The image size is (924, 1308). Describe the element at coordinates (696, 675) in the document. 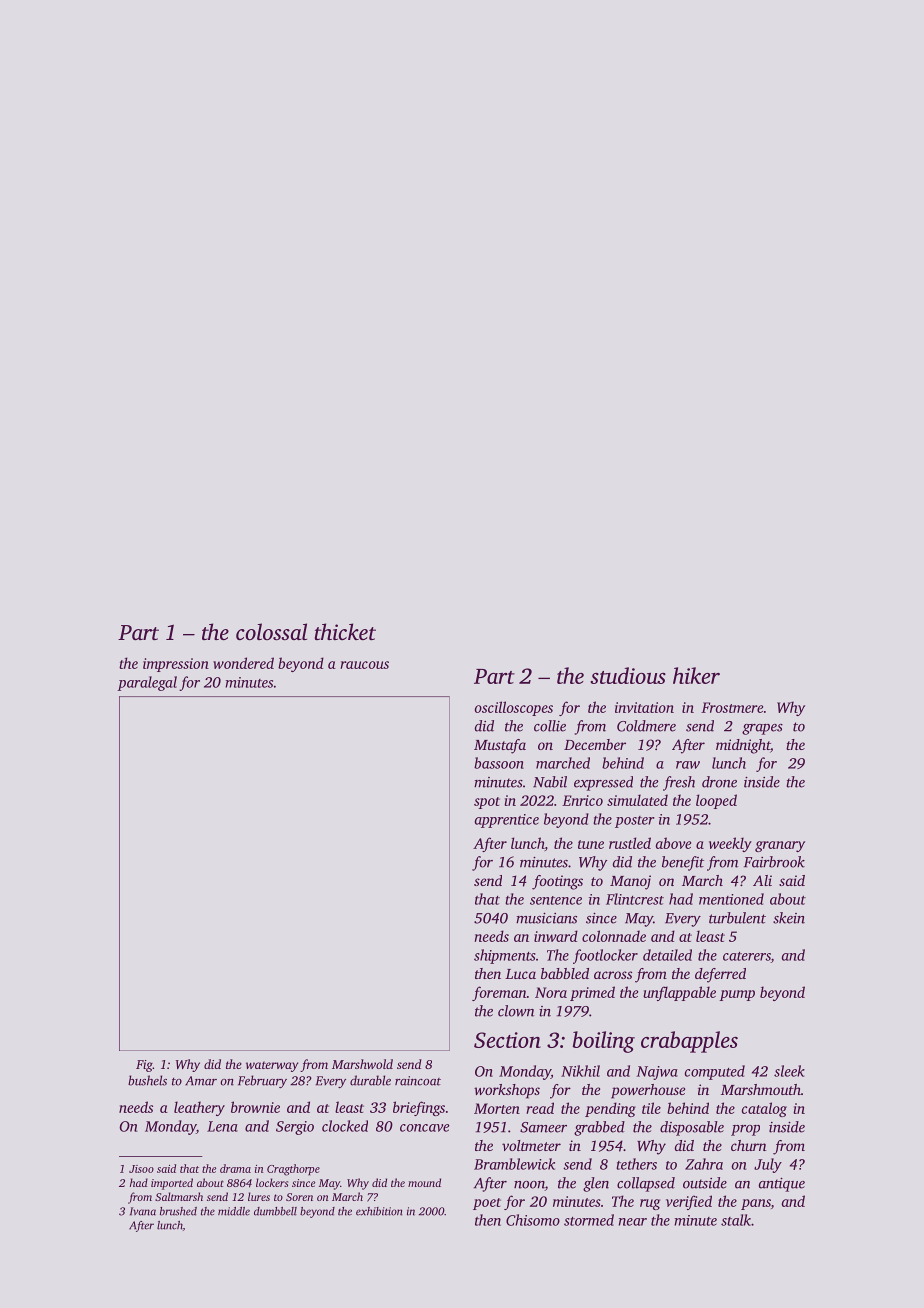

I see `hiker` at that location.
